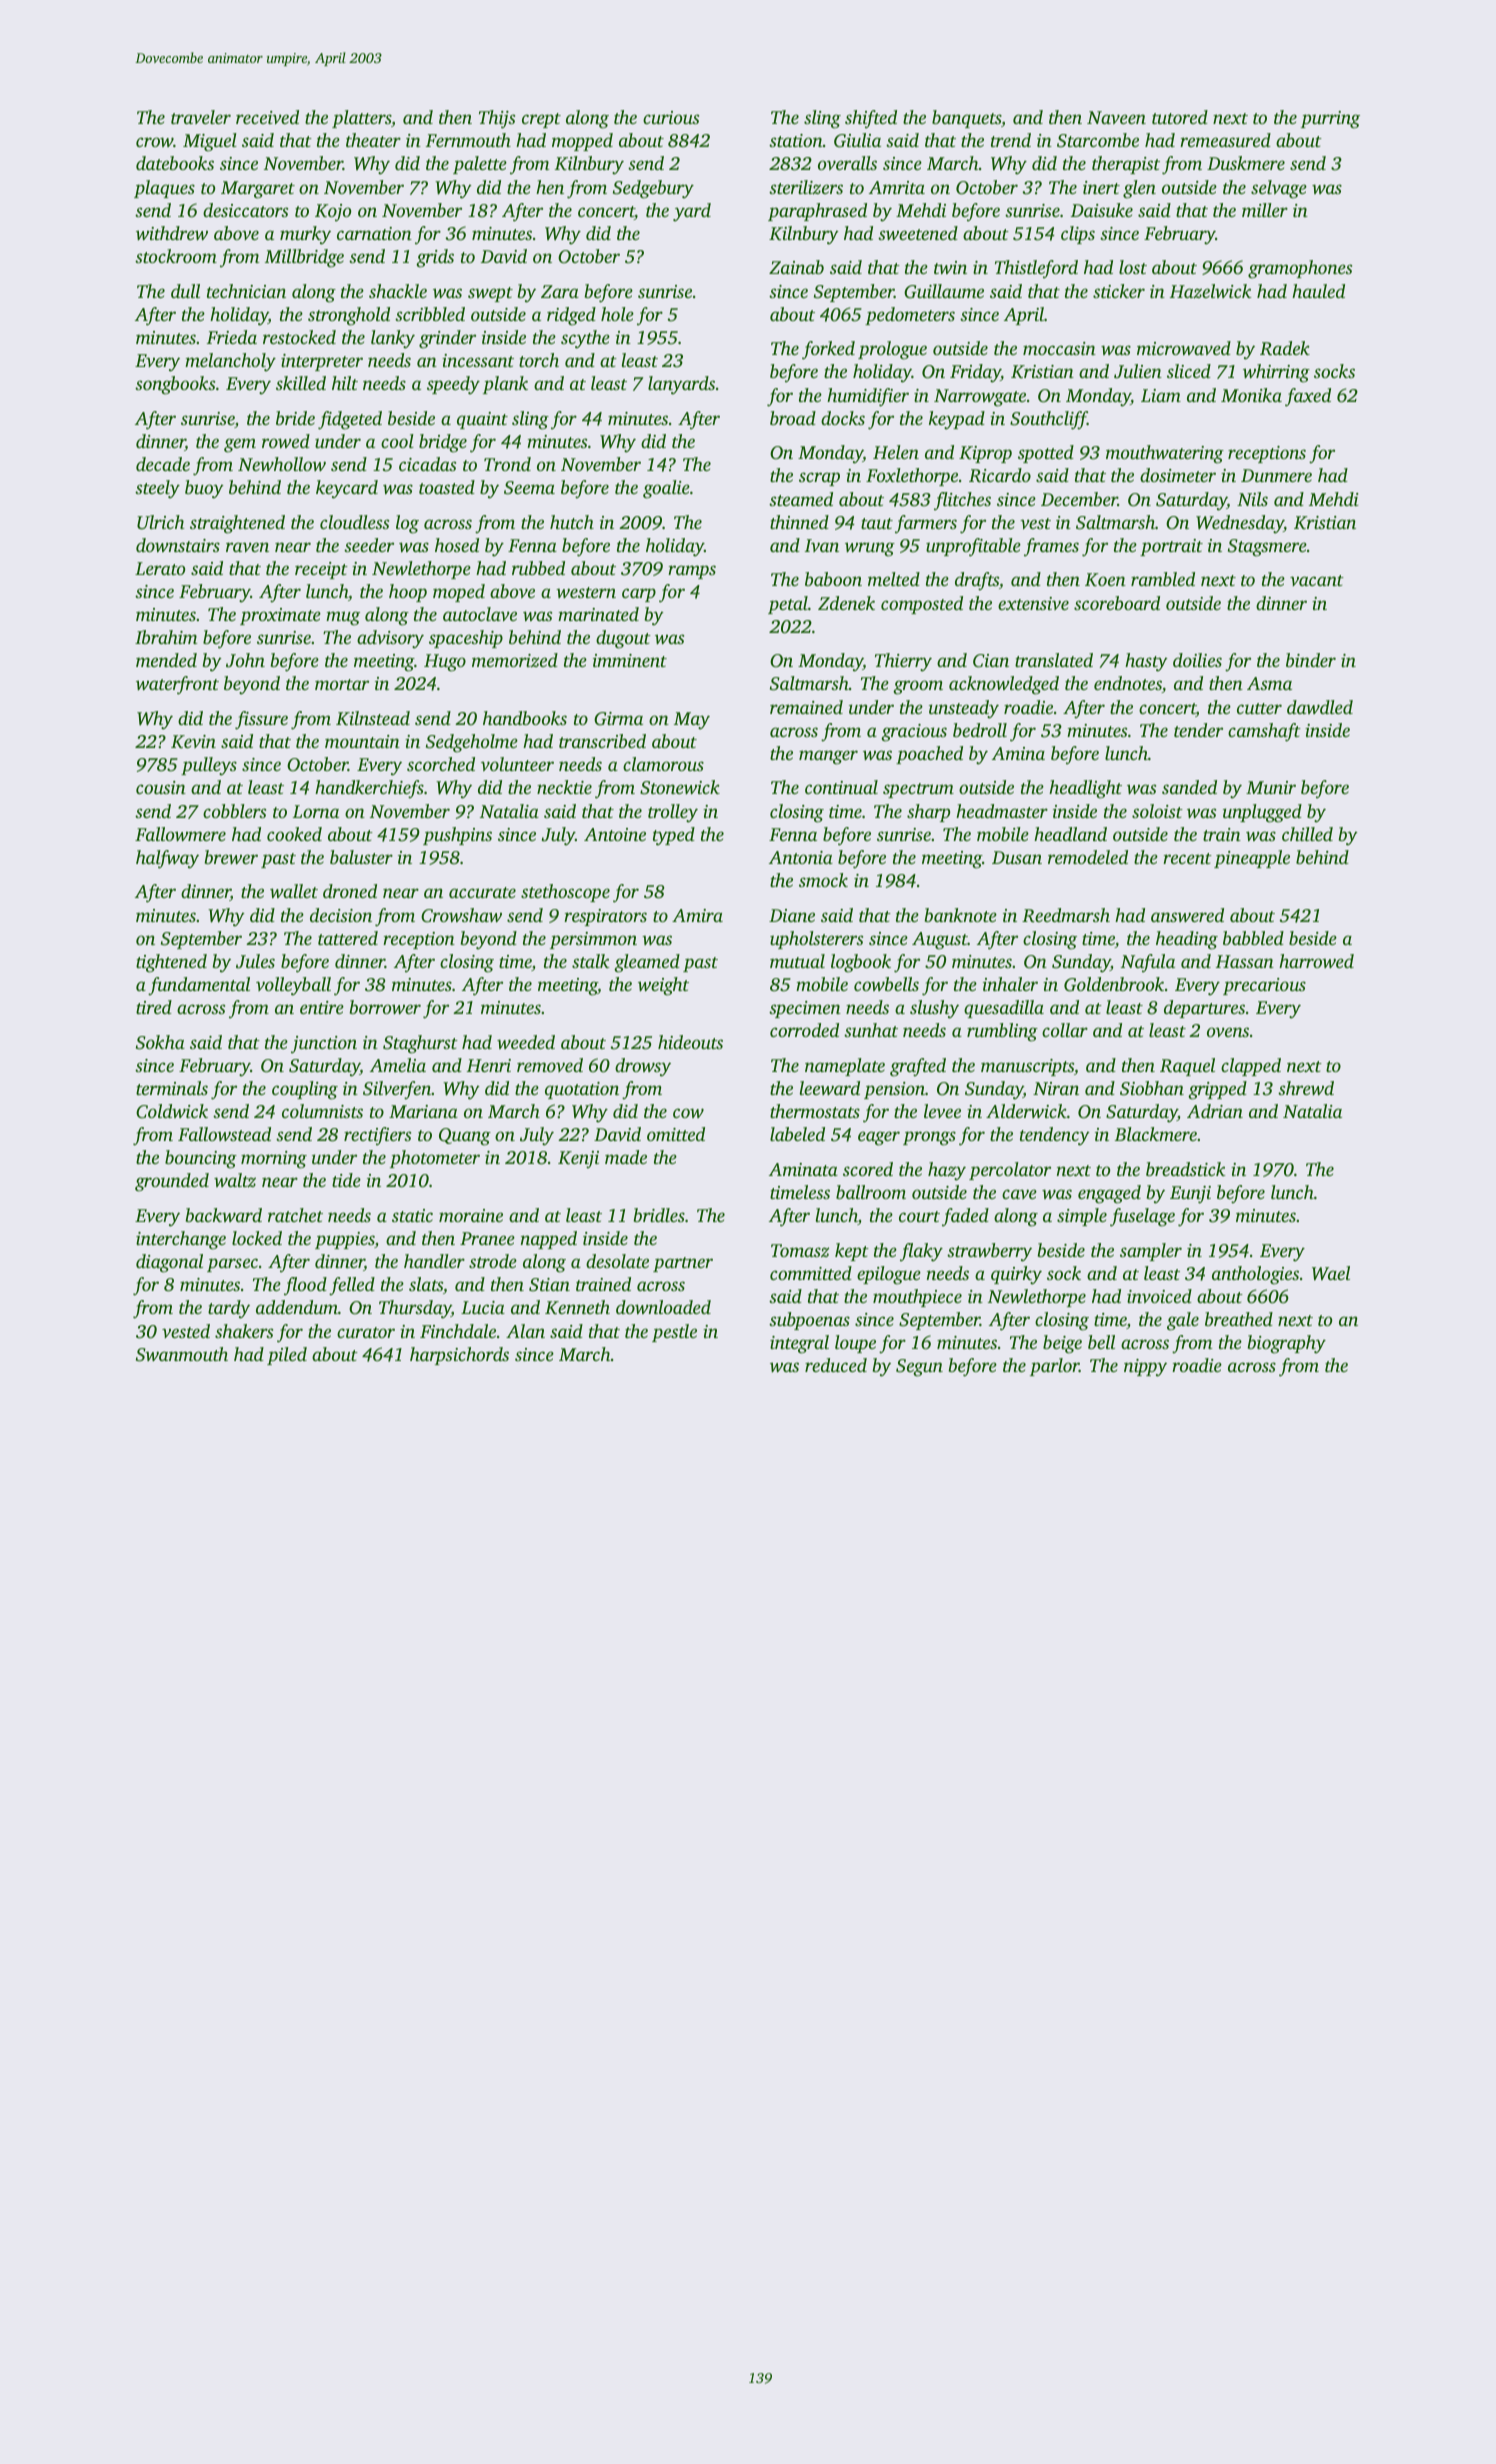 This screenshot has height=2464, width=1496. What do you see at coordinates (175, 385) in the screenshot?
I see `songbooks` at bounding box center [175, 385].
